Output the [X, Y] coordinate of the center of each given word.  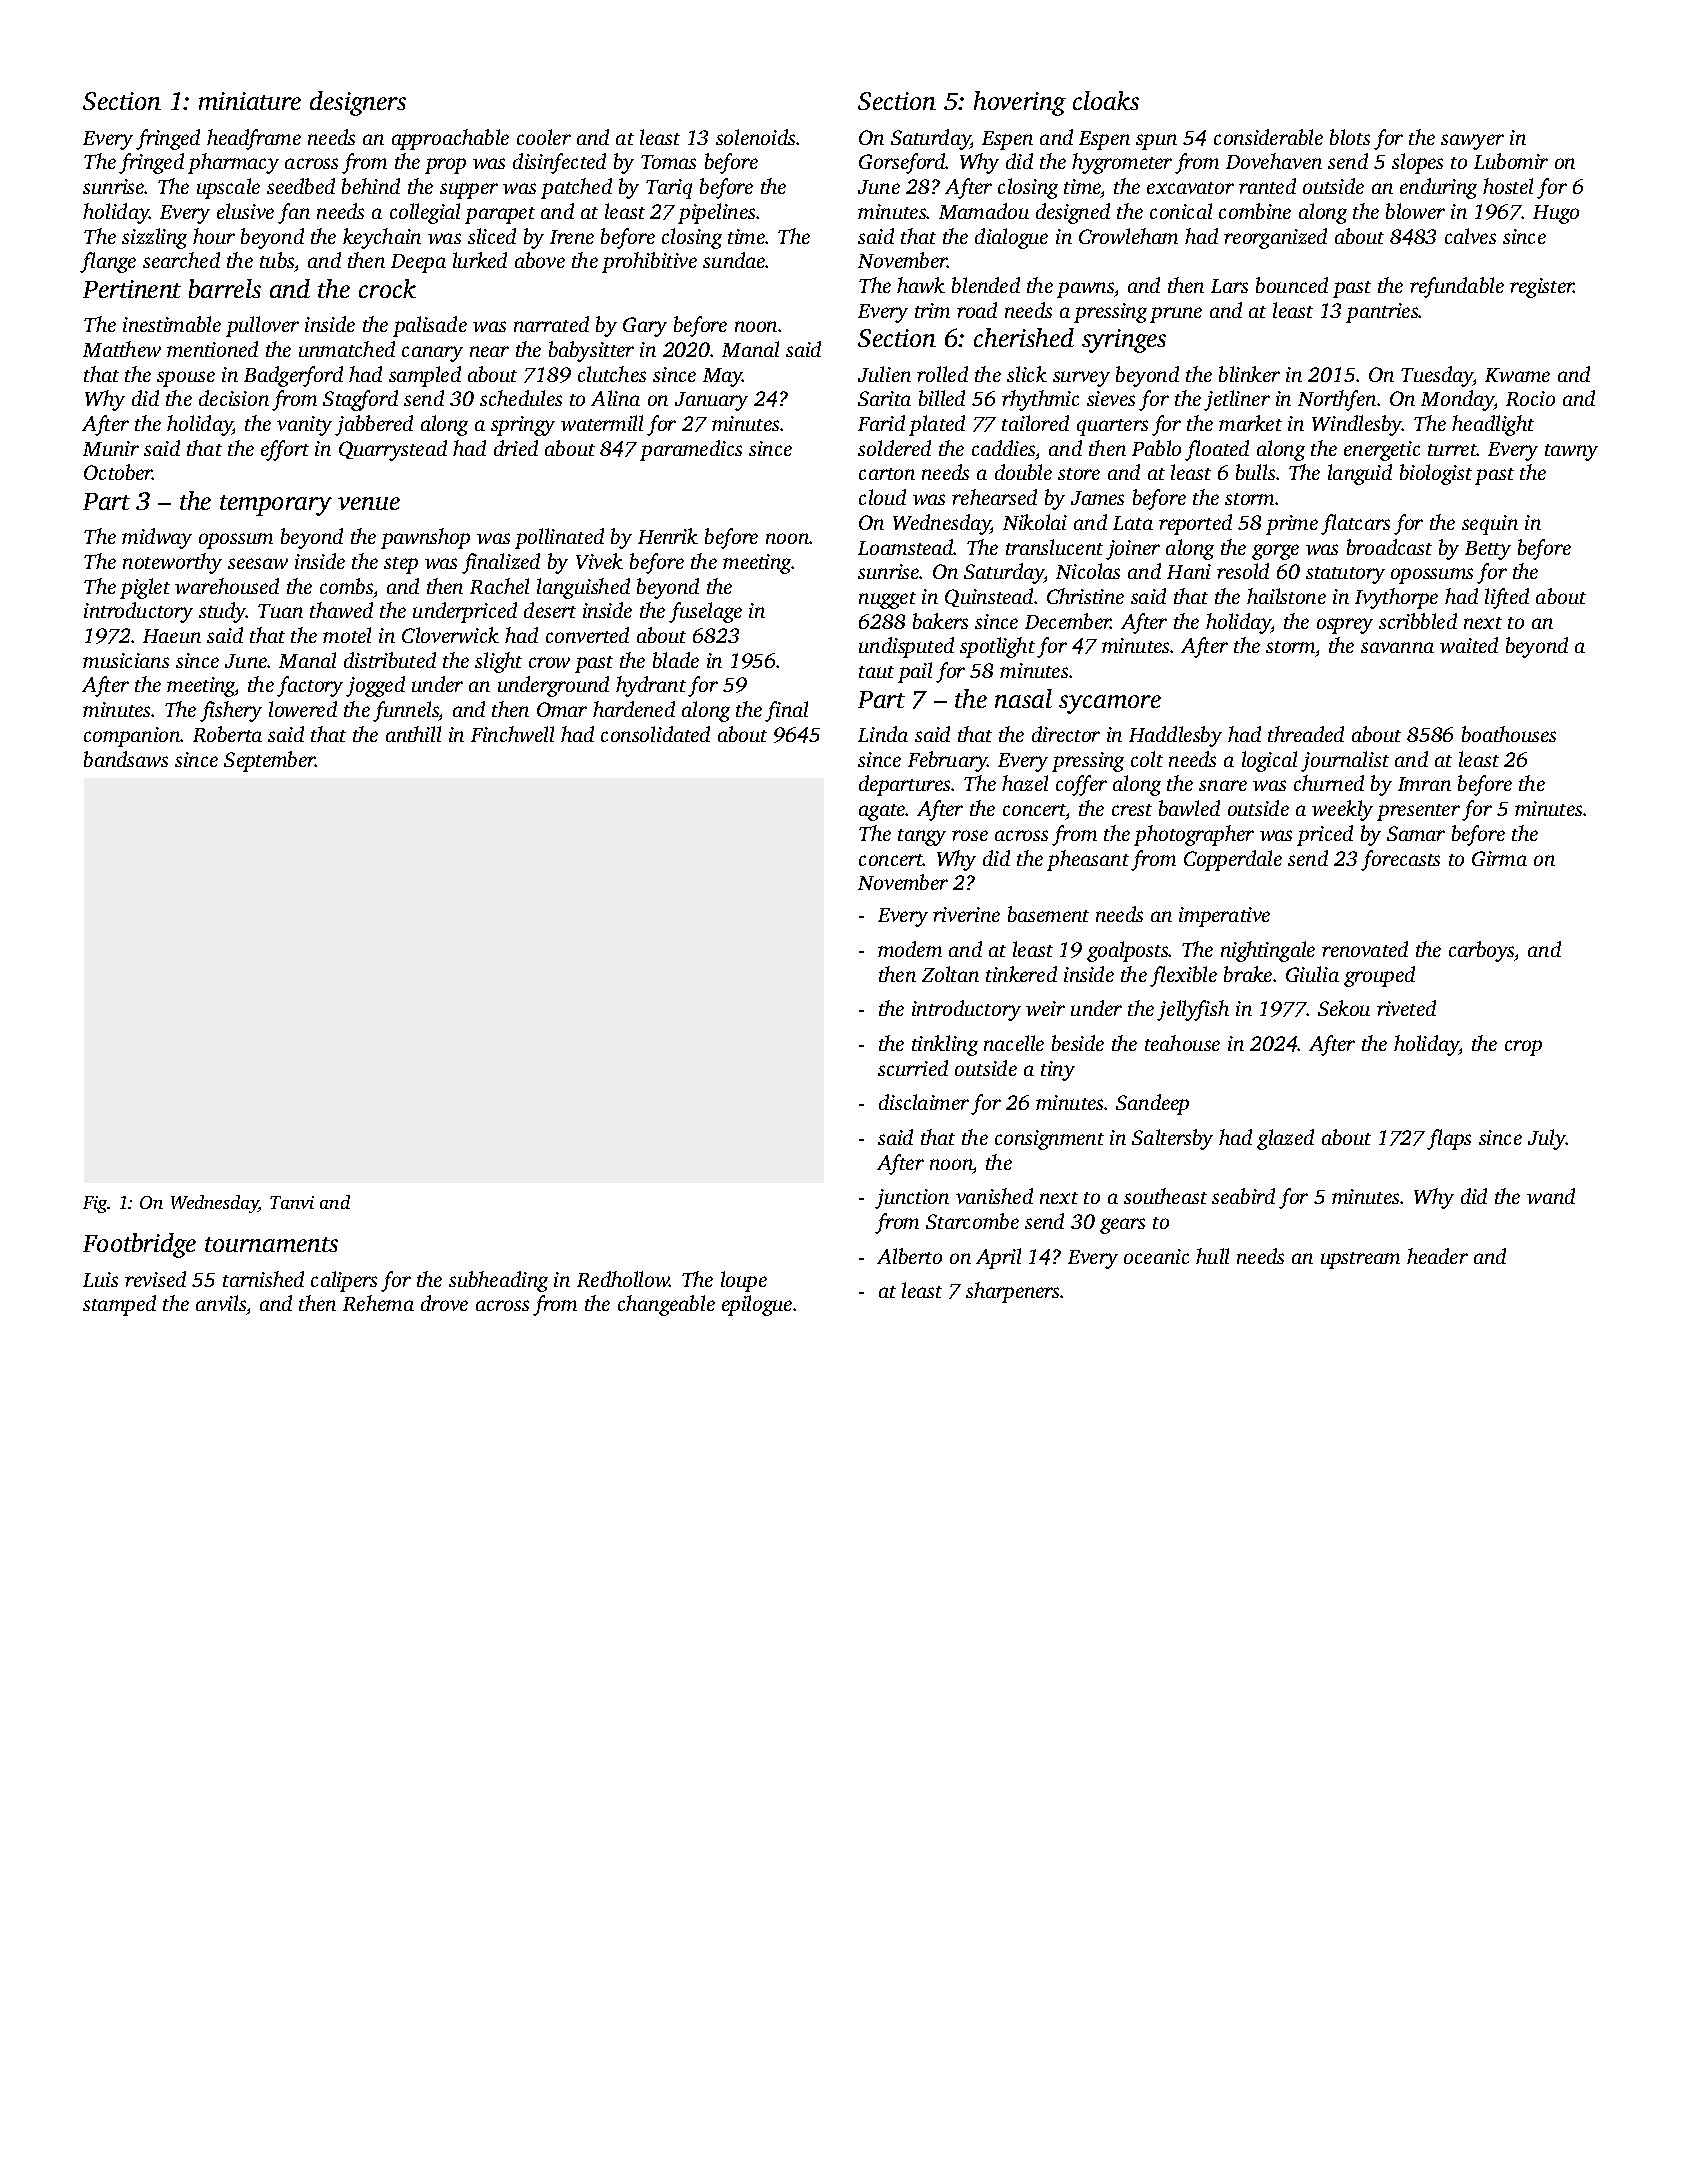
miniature [250, 101]
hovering [1020, 103]
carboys [1482, 951]
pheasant [1088, 860]
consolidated [655, 734]
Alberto [909, 1256]
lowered [303, 709]
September [269, 761]
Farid [881, 423]
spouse [186, 379]
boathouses [1509, 734]
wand [1551, 1196]
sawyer [1472, 142]
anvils [221, 1303]
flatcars [1355, 524]
